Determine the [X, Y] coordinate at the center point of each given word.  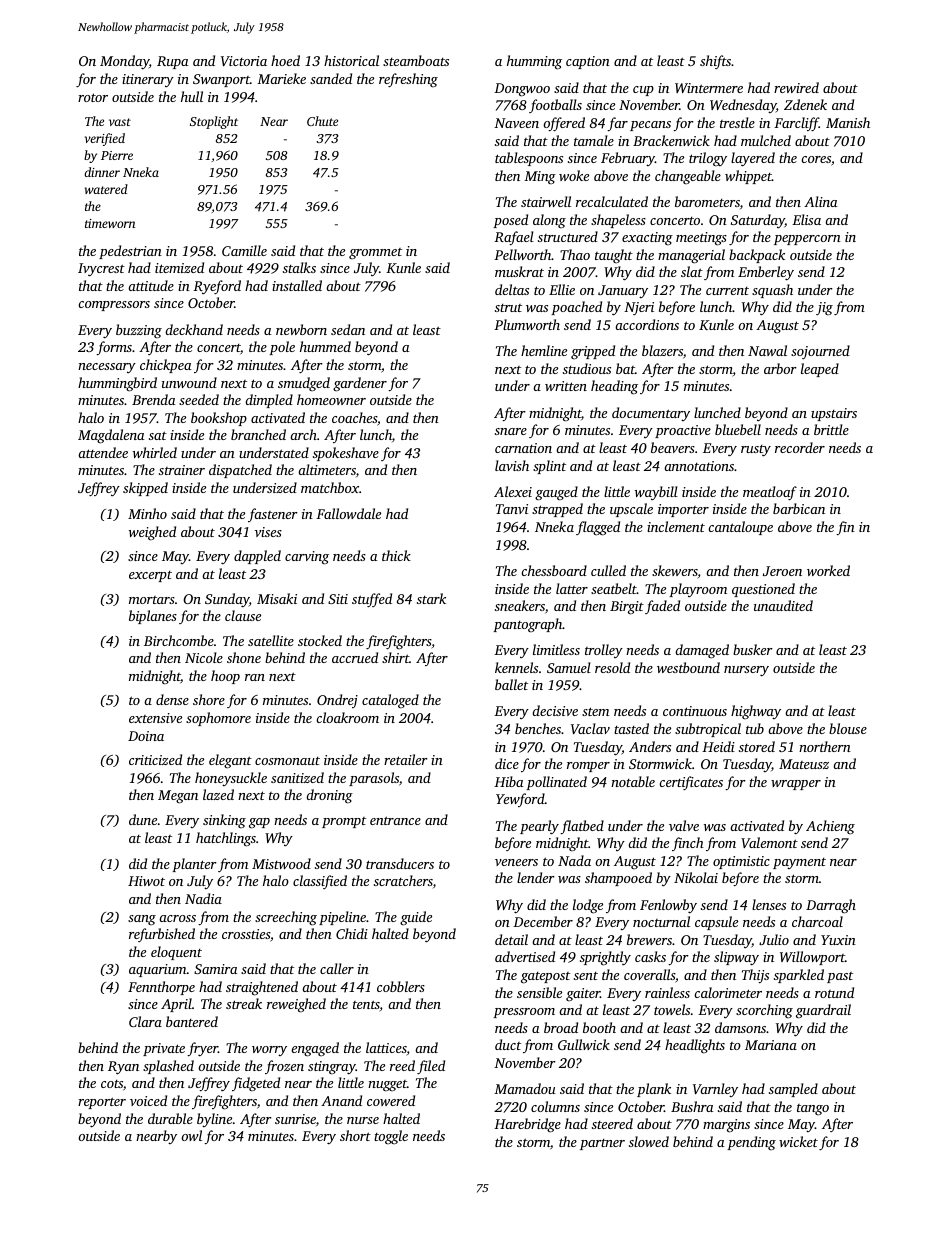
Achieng [830, 827]
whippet [748, 177]
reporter [102, 1103]
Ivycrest [101, 270]
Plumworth [527, 324]
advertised [525, 956]
